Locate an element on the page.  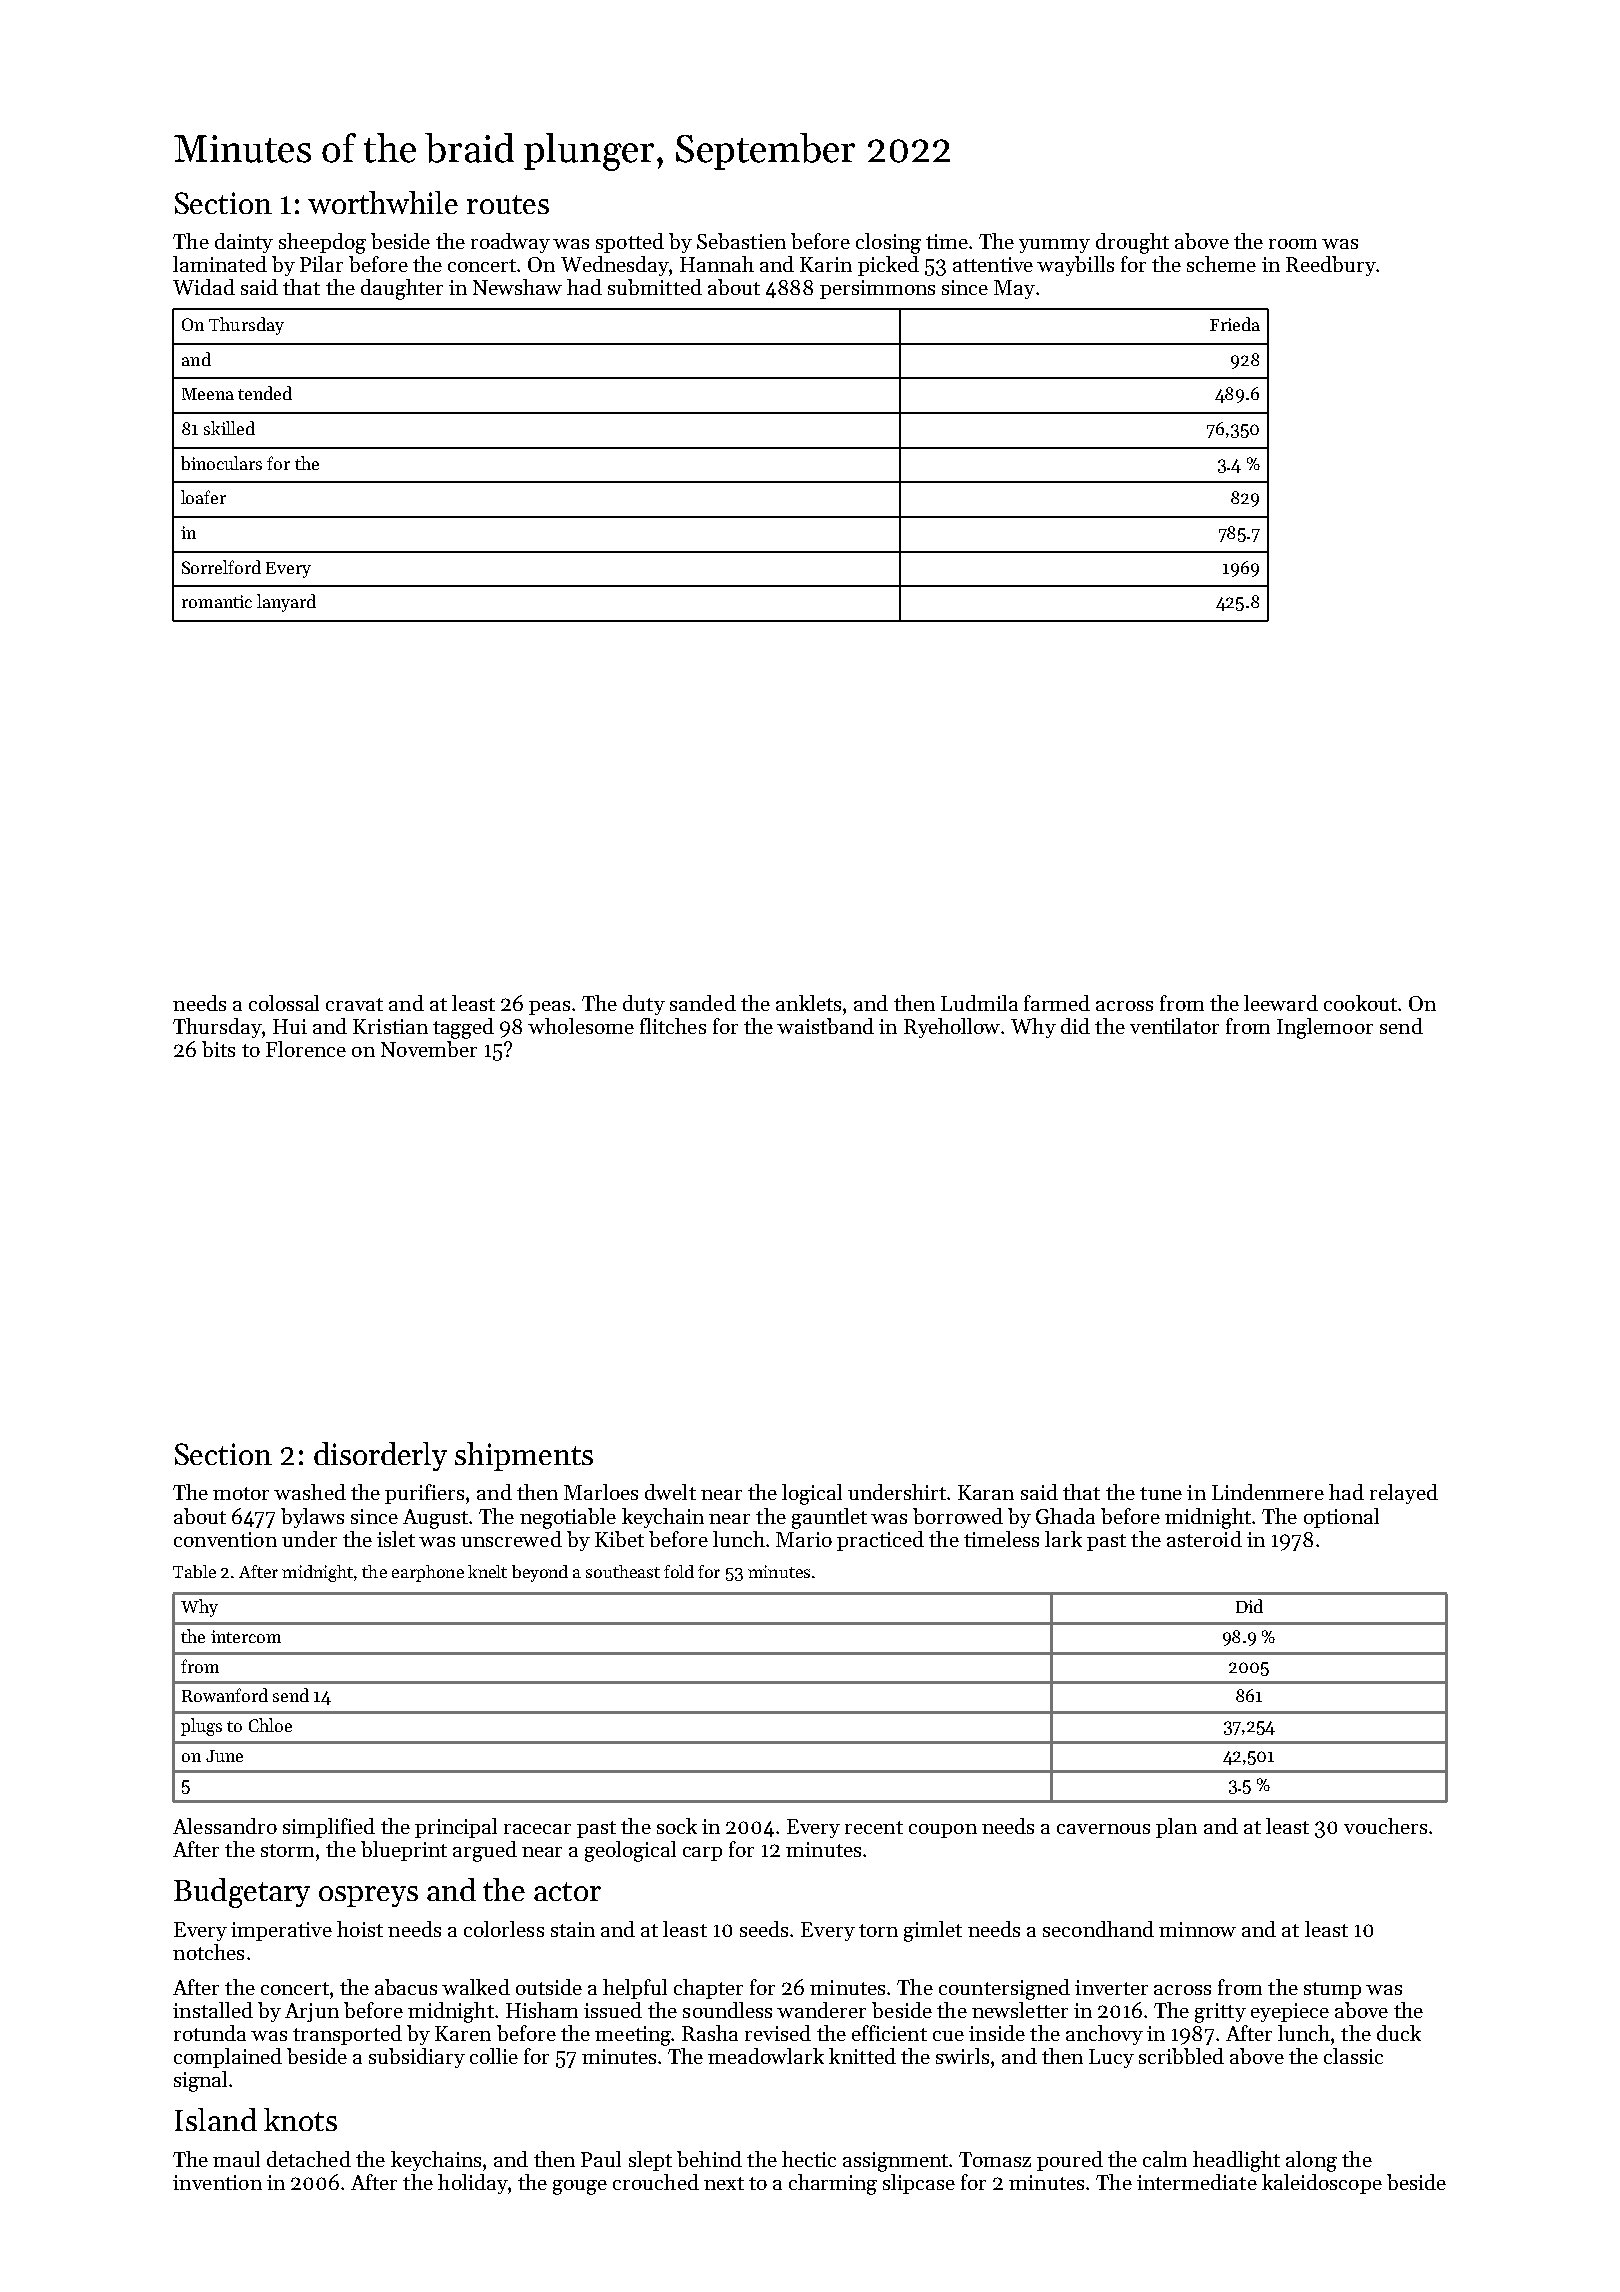
ventilator is located at coordinates (1174, 1026).
